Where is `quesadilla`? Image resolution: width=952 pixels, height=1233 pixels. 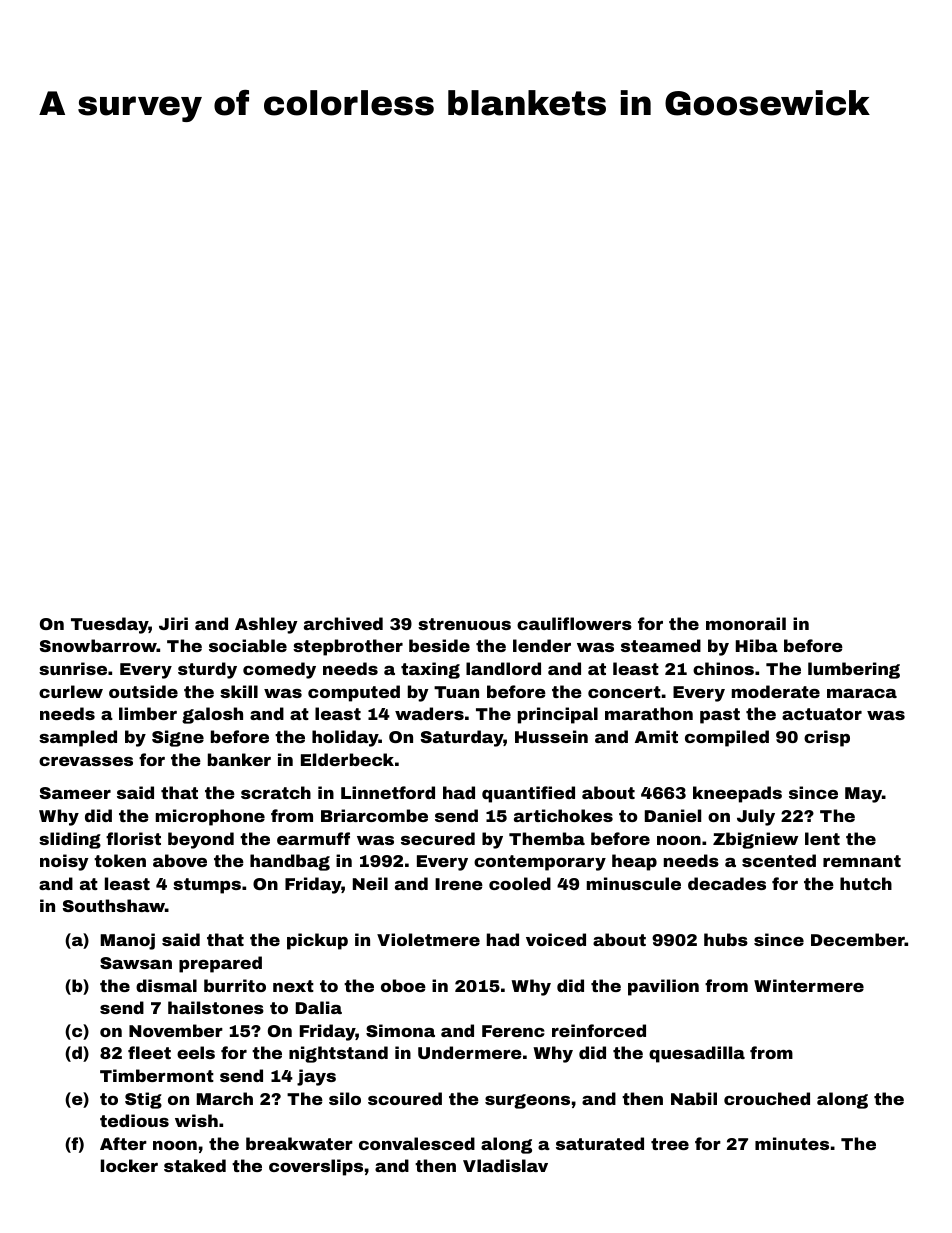
quesadilla is located at coordinates (697, 1054).
